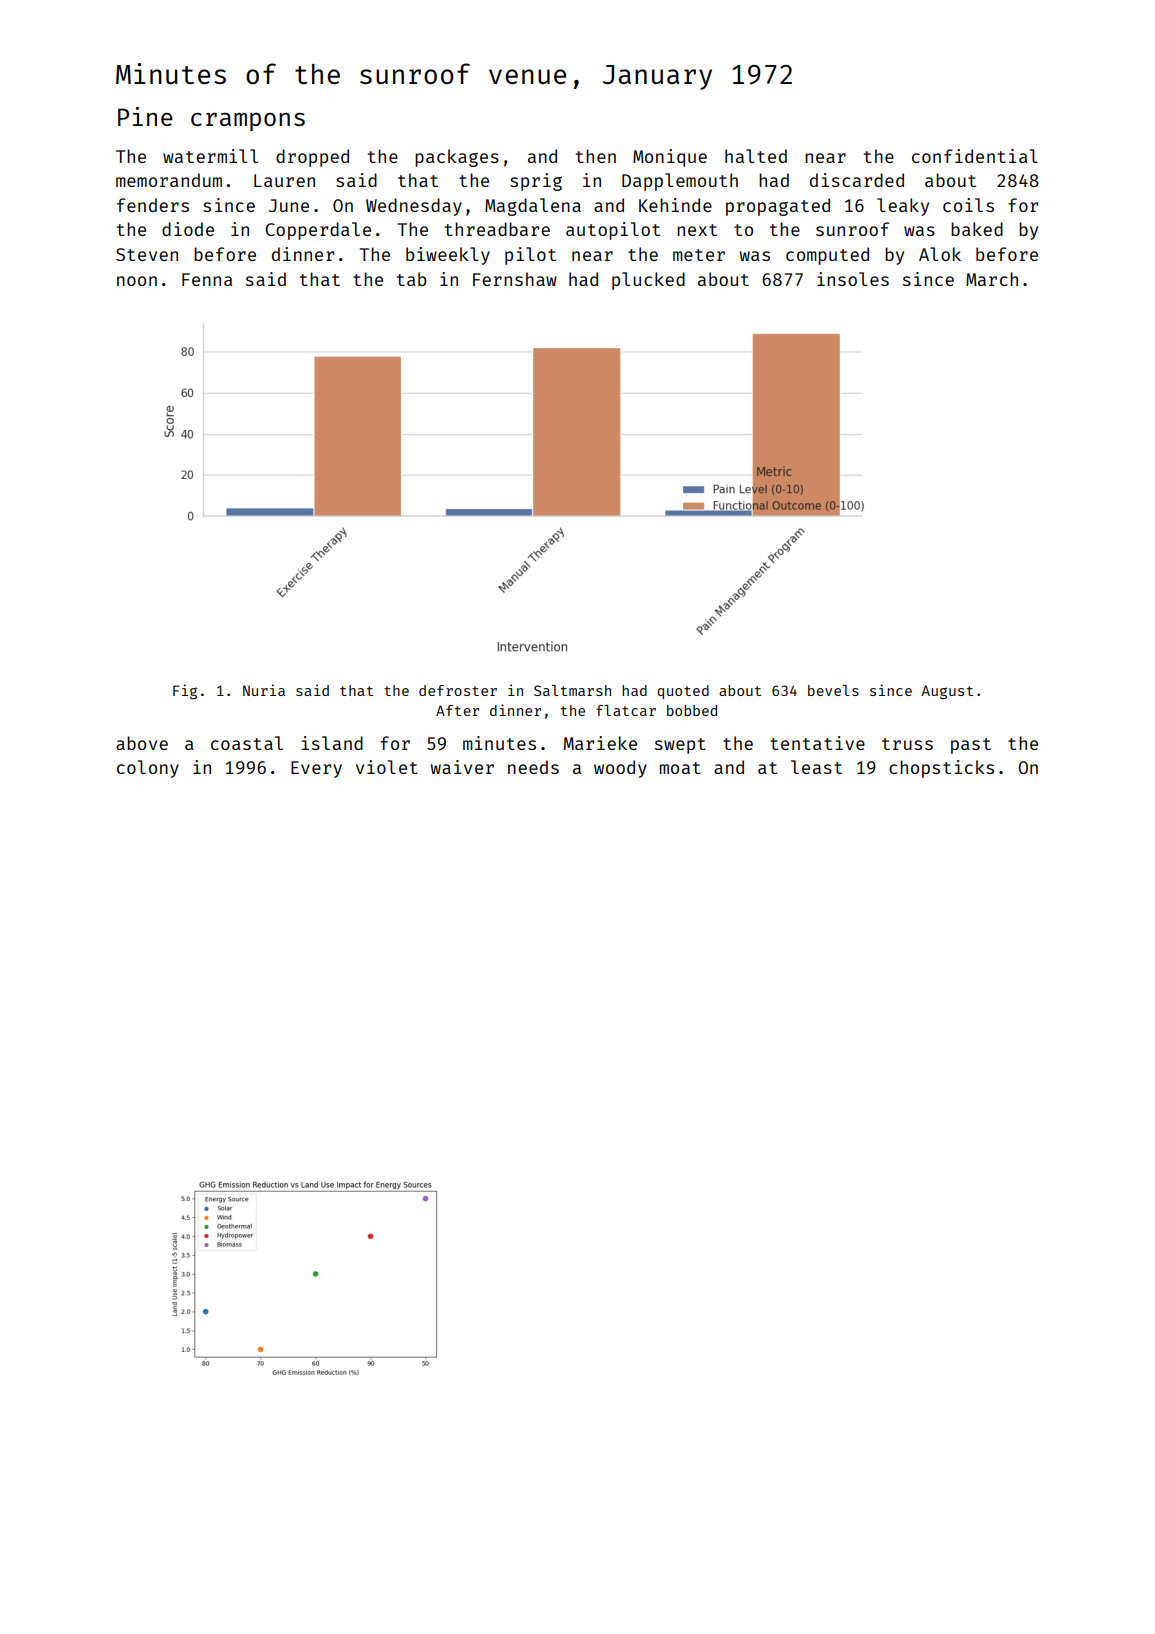 Image resolution: width=1155 pixels, height=1634 pixels. Describe the element at coordinates (620, 769) in the screenshot. I see `woody` at that location.
